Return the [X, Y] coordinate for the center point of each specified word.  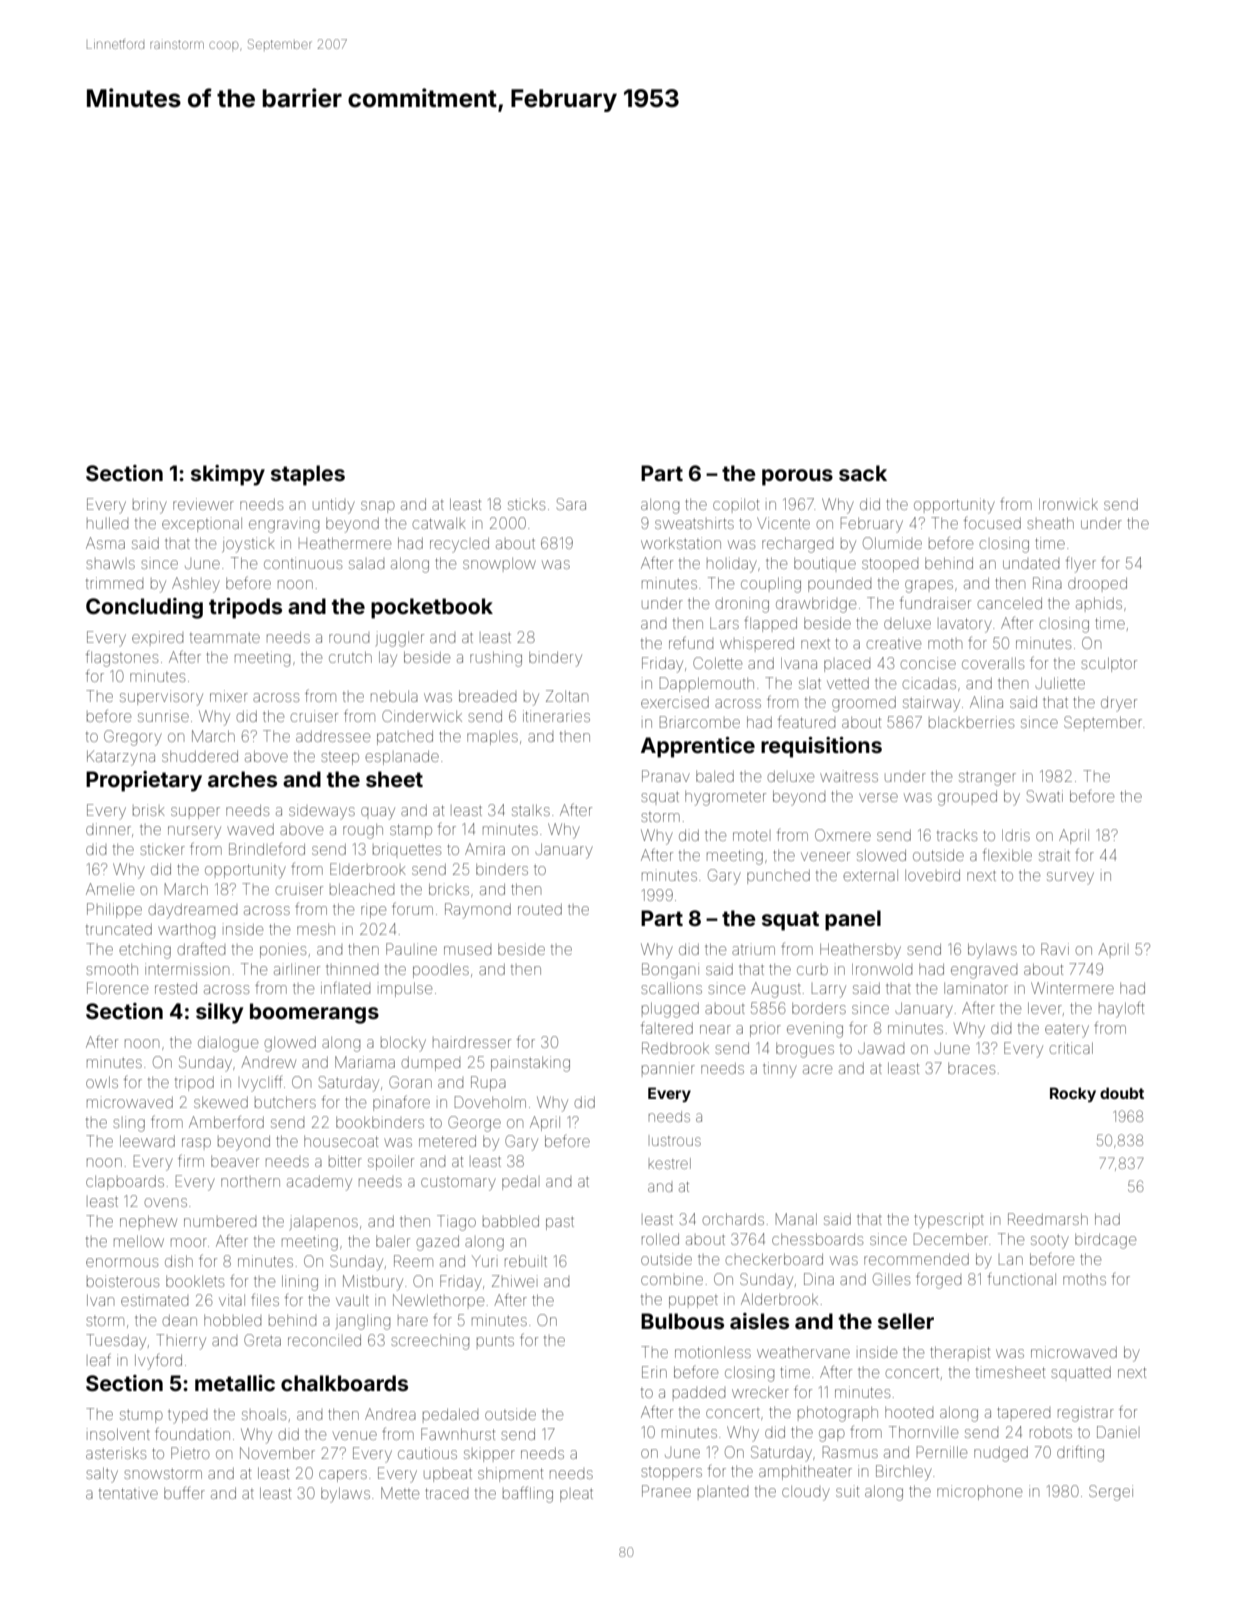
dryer [1119, 704]
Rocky [1073, 1094]
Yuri [483, 1261]
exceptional [202, 525]
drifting [1080, 1453]
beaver [235, 1161]
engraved [984, 972]
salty [102, 1475]
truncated [119, 929]
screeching [430, 1342]
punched [778, 877]
